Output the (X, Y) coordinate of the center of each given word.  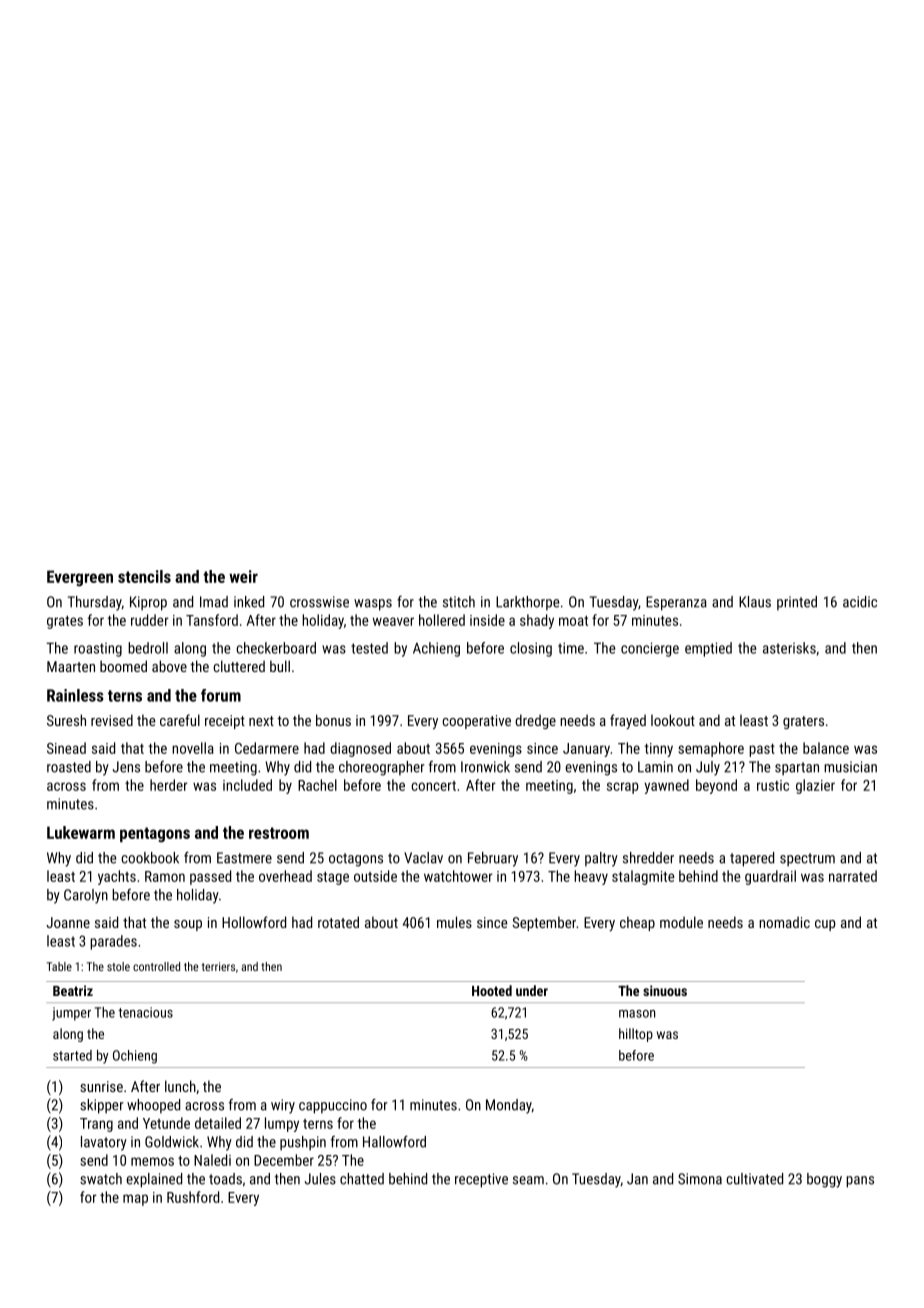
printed (797, 603)
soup (188, 925)
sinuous (665, 990)
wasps (373, 605)
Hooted (492, 990)
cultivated (754, 1179)
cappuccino (333, 1106)
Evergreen (80, 578)
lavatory (104, 1143)
